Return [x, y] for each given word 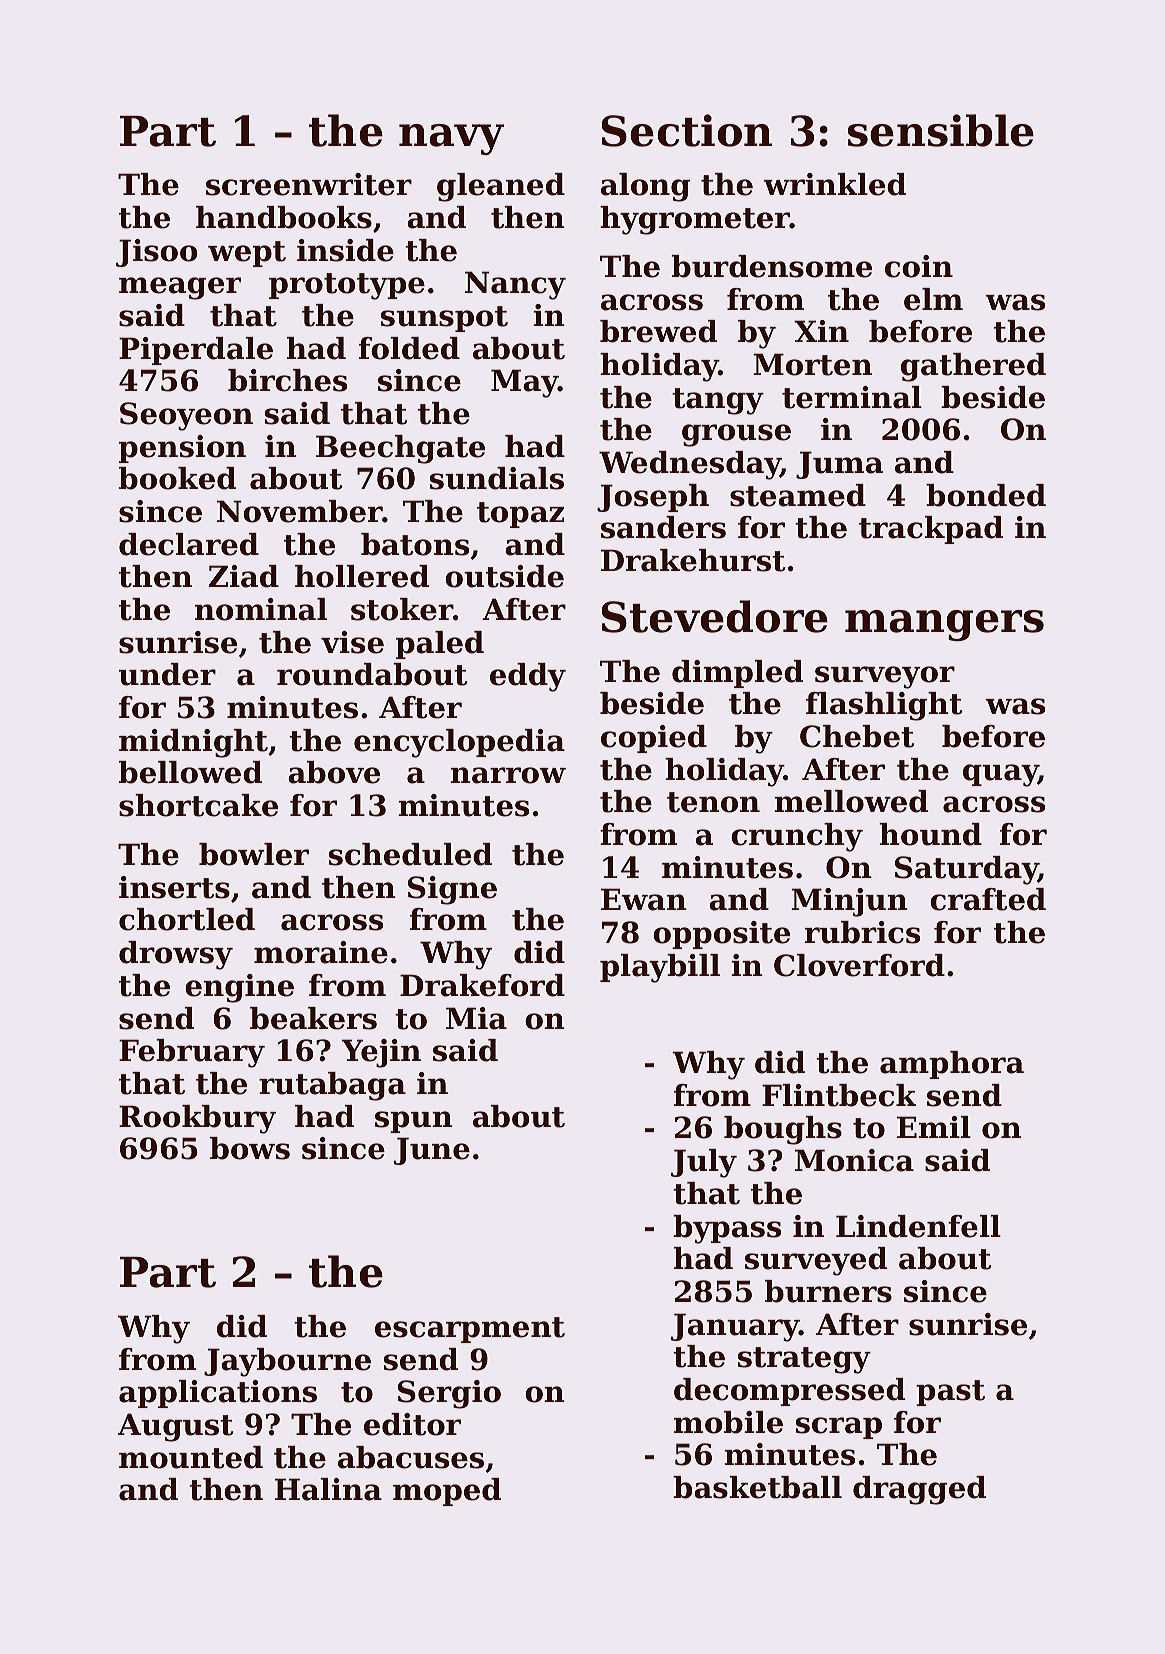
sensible [941, 130]
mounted [191, 1457]
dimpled [737, 674]
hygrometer [695, 220]
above [334, 772]
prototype [347, 286]
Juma [839, 465]
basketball [757, 1487]
